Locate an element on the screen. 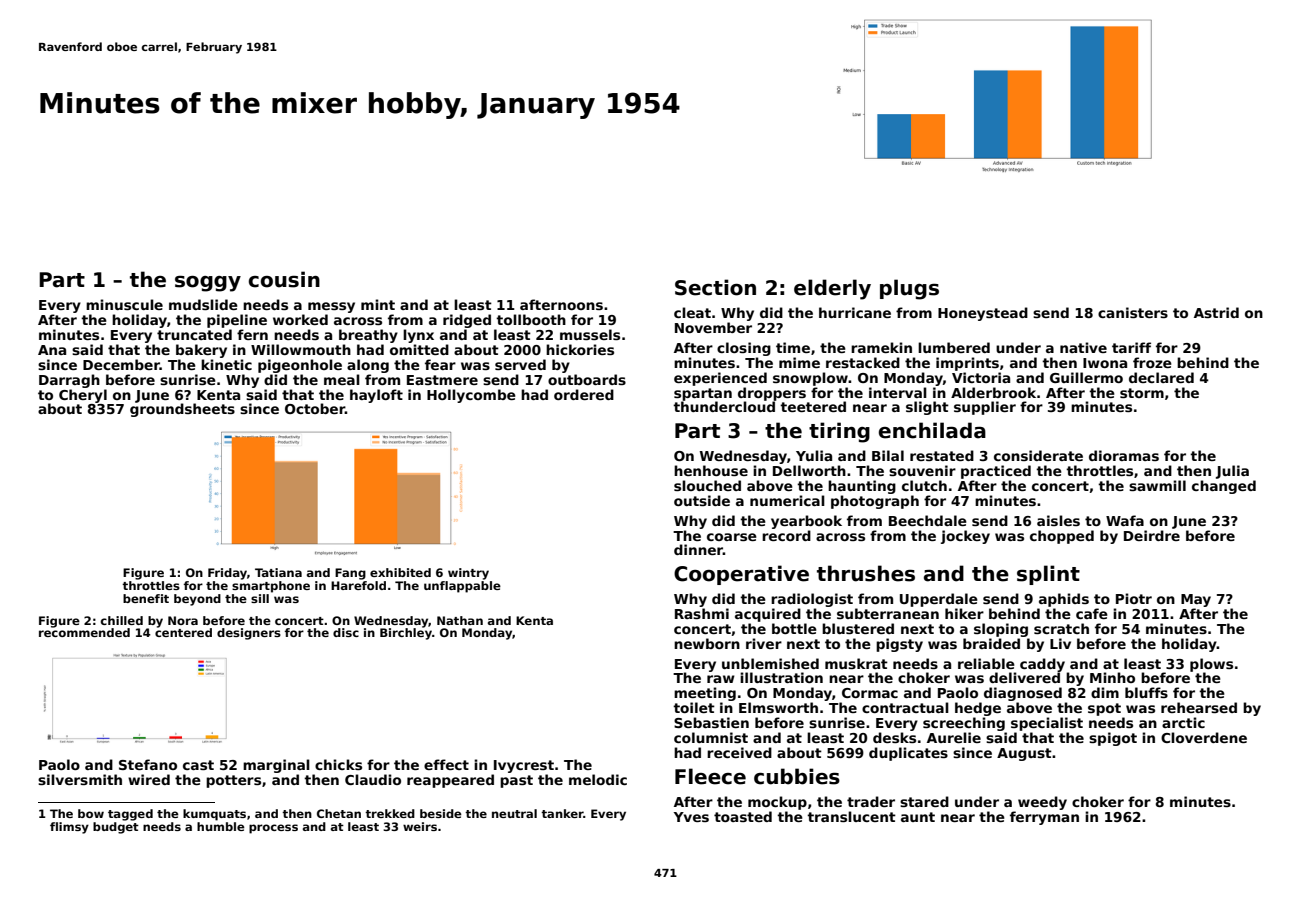 The width and height of the screenshot is (1308, 924). toasted is located at coordinates (743, 816).
